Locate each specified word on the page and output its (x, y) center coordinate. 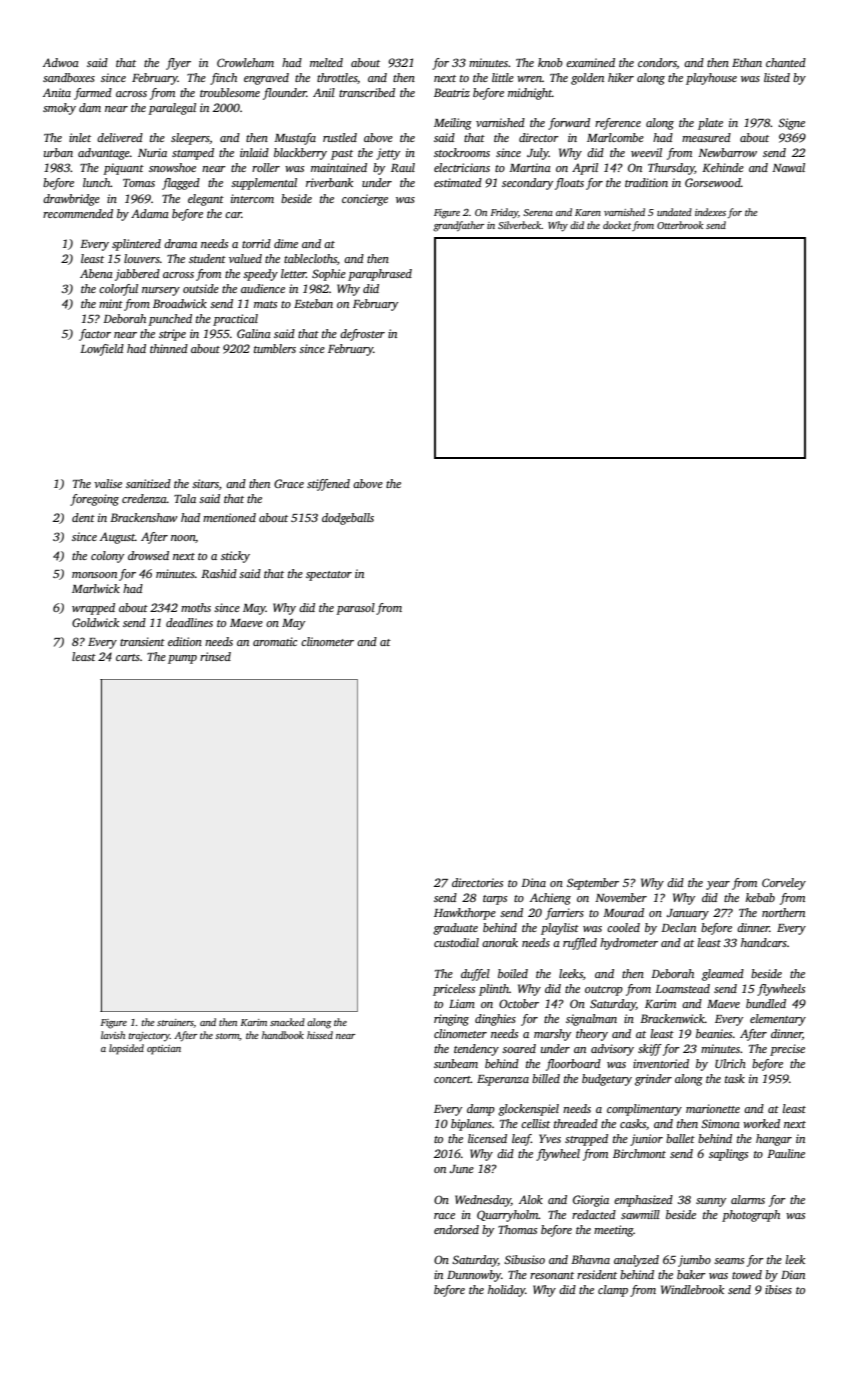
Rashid (219, 573)
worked (761, 1123)
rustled (340, 137)
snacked (287, 1022)
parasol (355, 609)
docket (617, 225)
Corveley (784, 884)
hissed (320, 1035)
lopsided (126, 1049)
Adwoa (61, 62)
